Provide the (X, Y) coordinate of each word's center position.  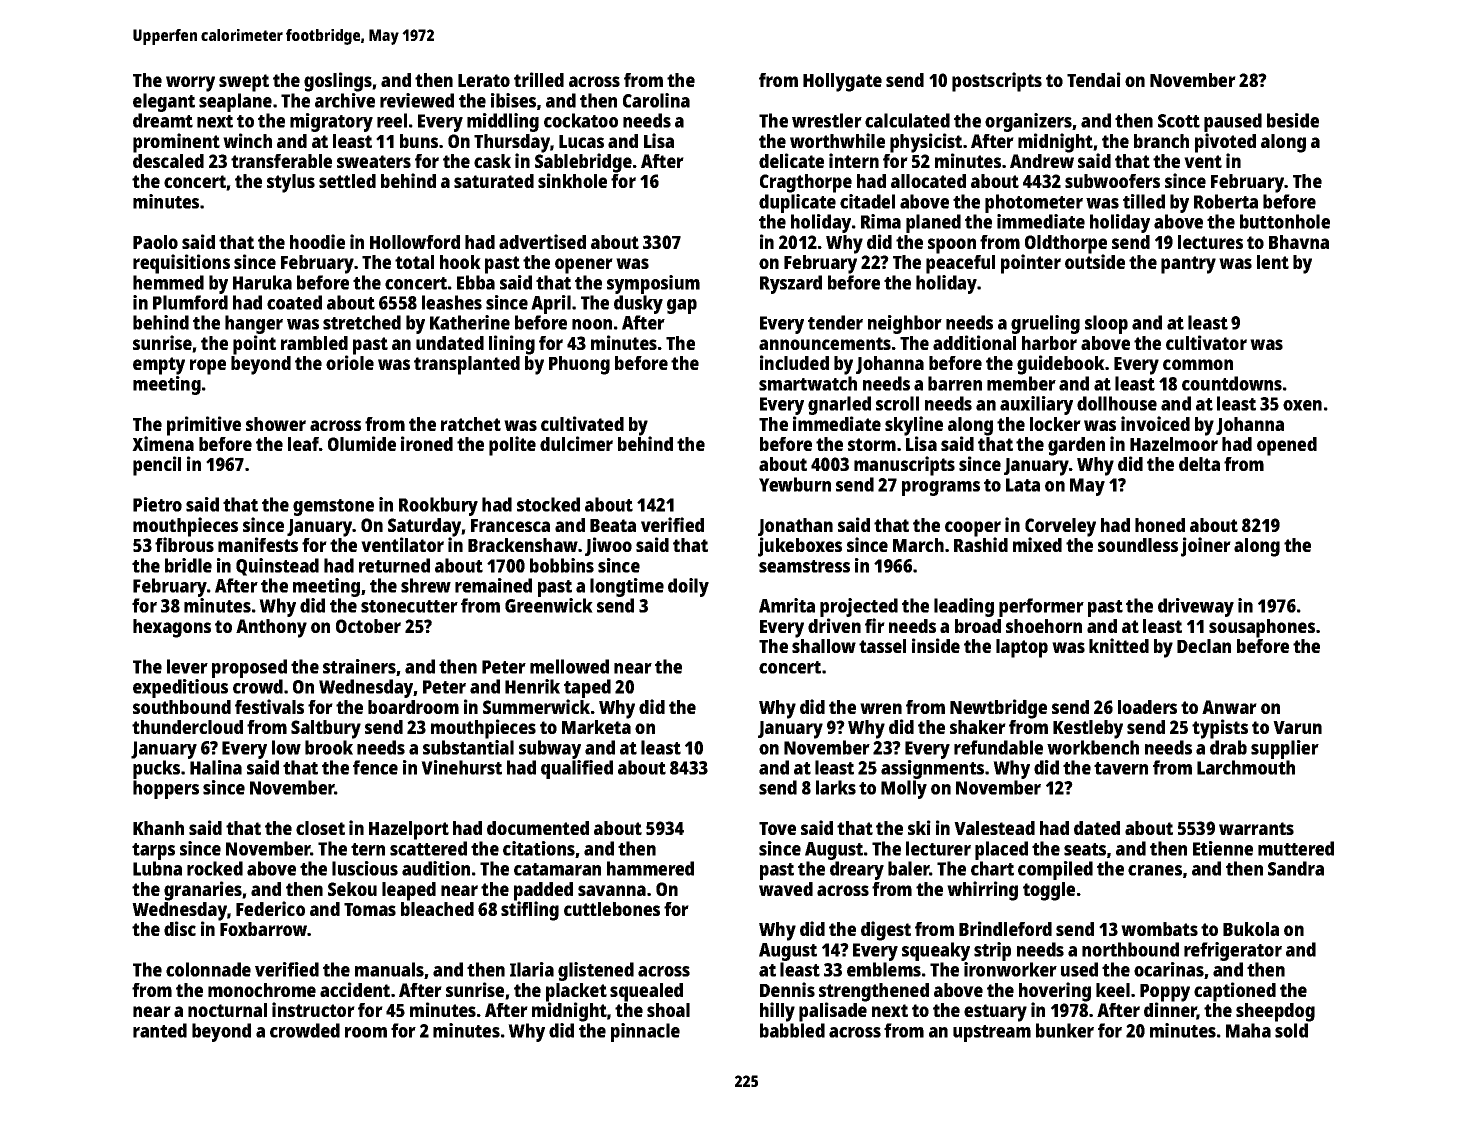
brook (329, 747)
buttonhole (1285, 221)
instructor (313, 1009)
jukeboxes (800, 547)
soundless (1138, 545)
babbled (792, 1030)
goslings (338, 82)
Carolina (656, 100)
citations (539, 848)
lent (1273, 262)
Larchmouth (1246, 767)
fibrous (184, 544)
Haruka (262, 282)
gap (682, 306)
